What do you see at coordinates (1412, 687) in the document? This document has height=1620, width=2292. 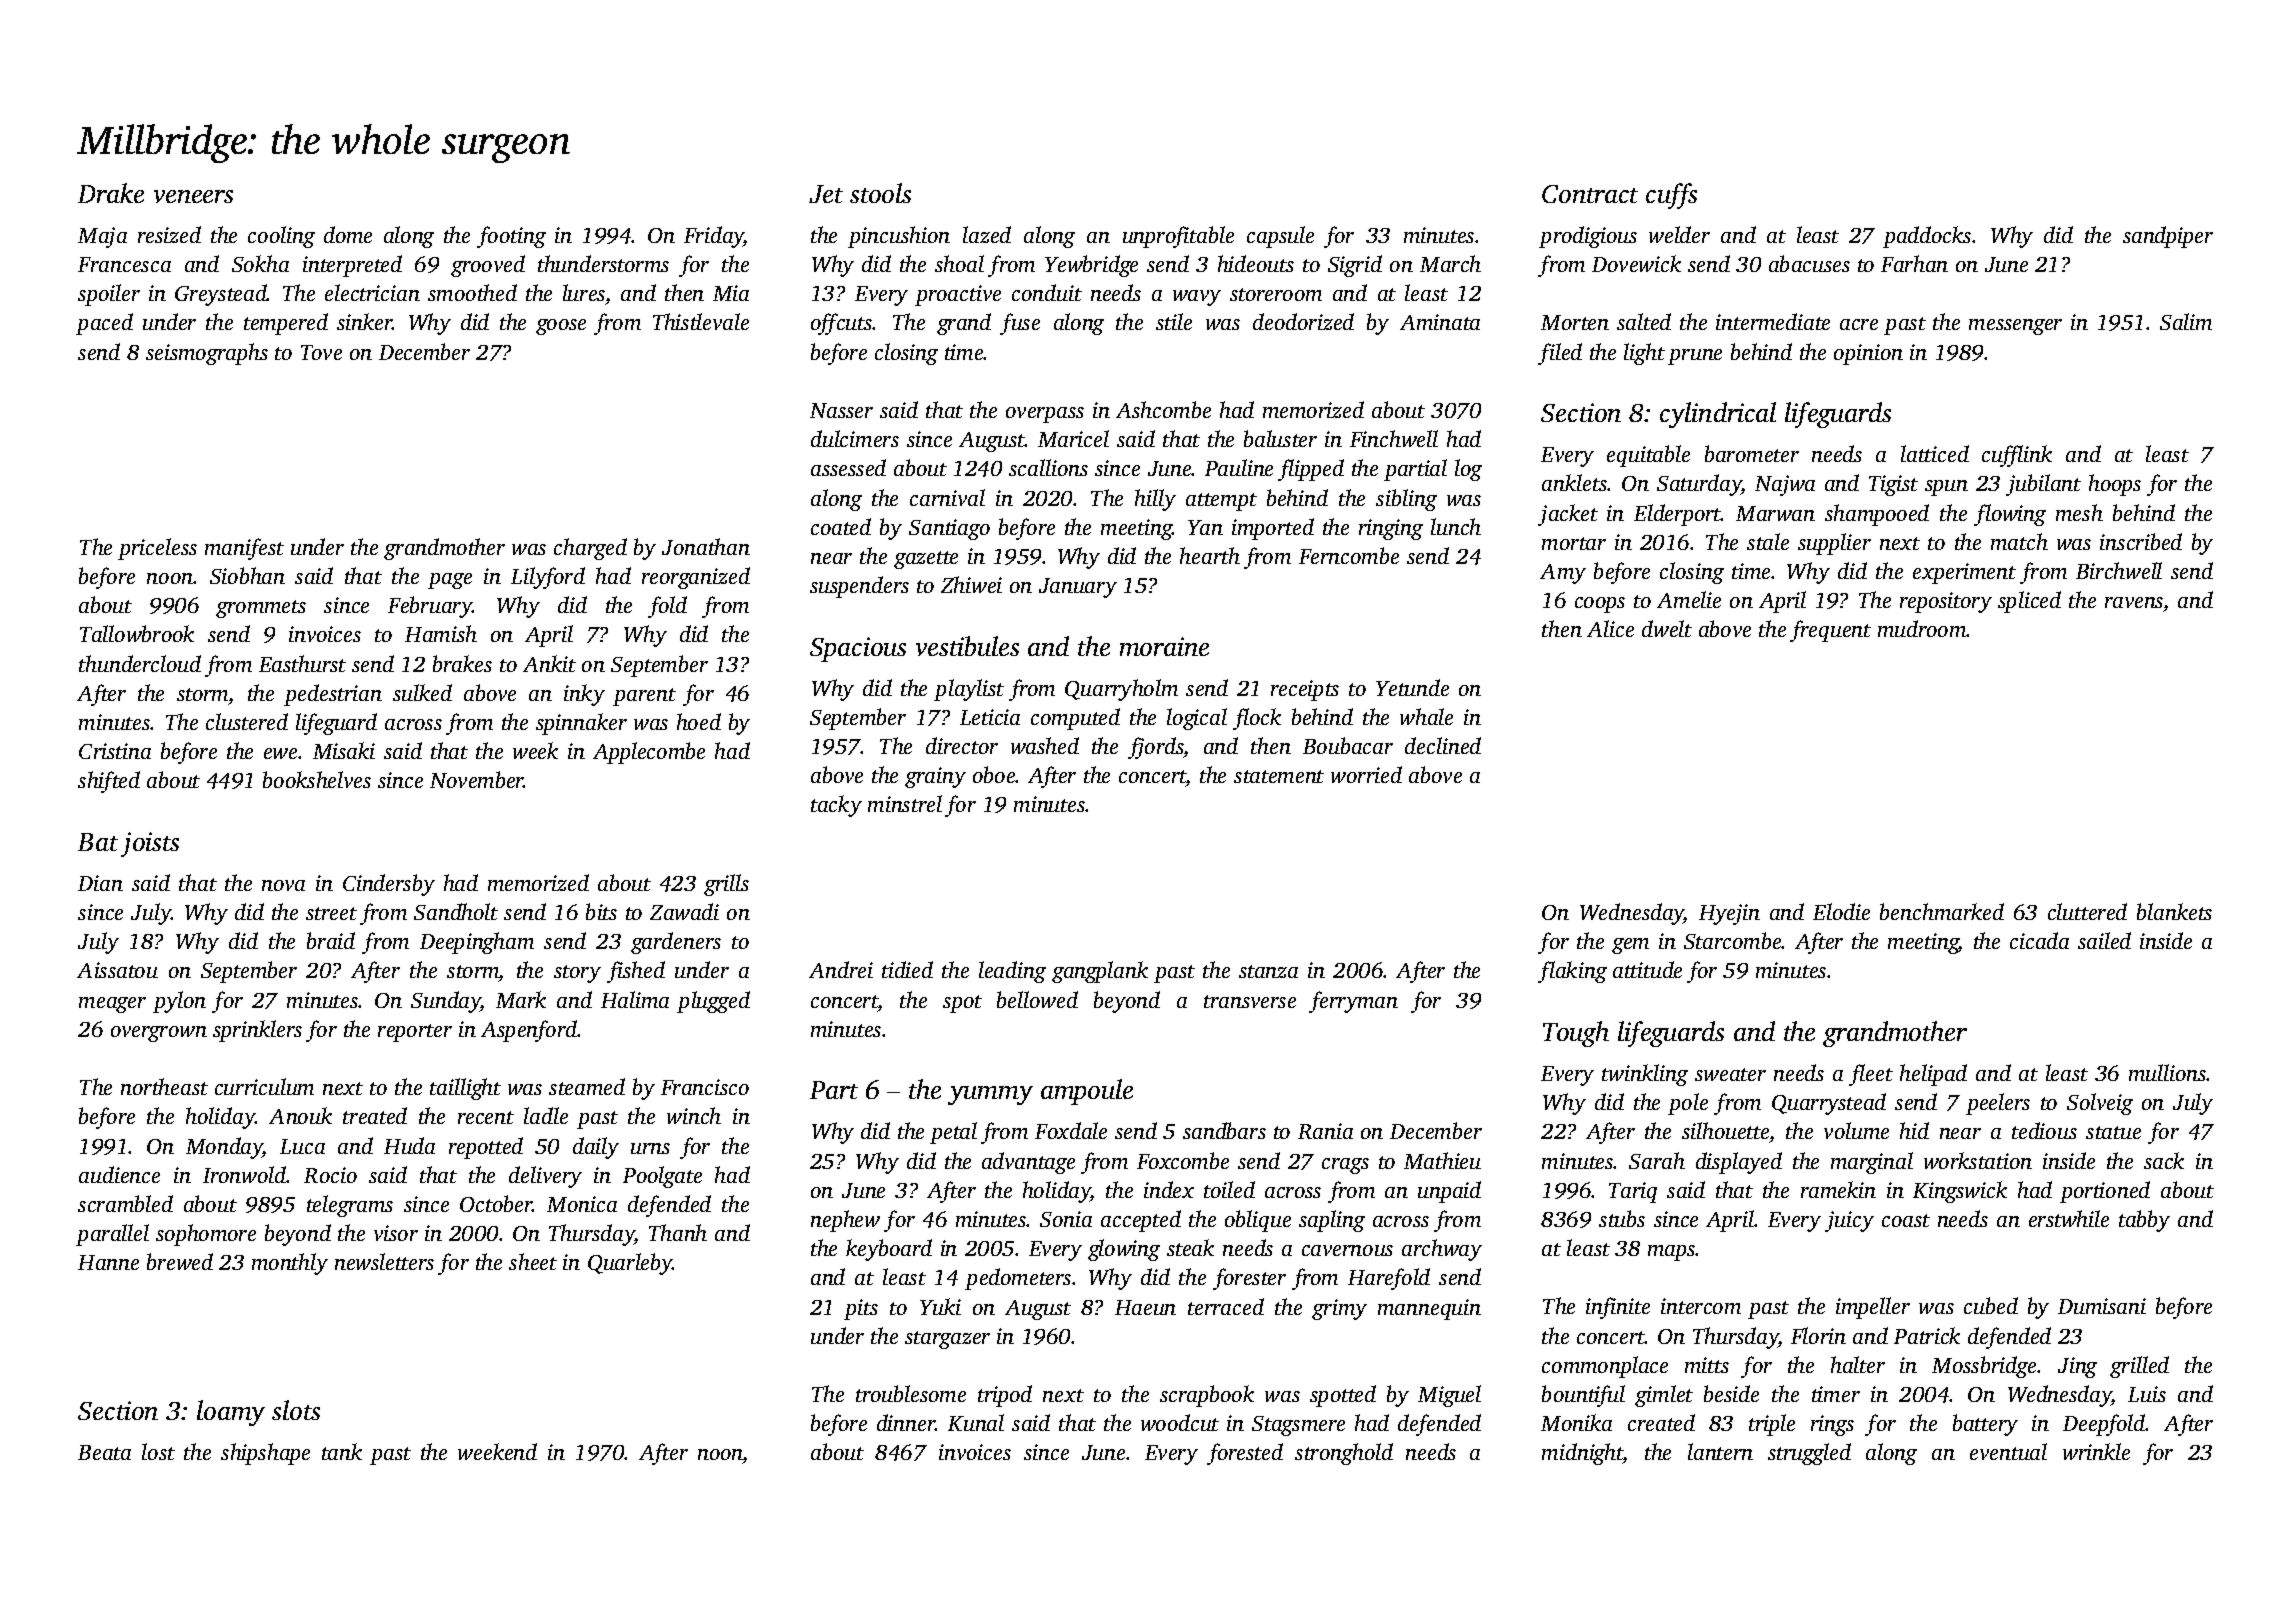 I see `Yetunde` at bounding box center [1412, 687].
